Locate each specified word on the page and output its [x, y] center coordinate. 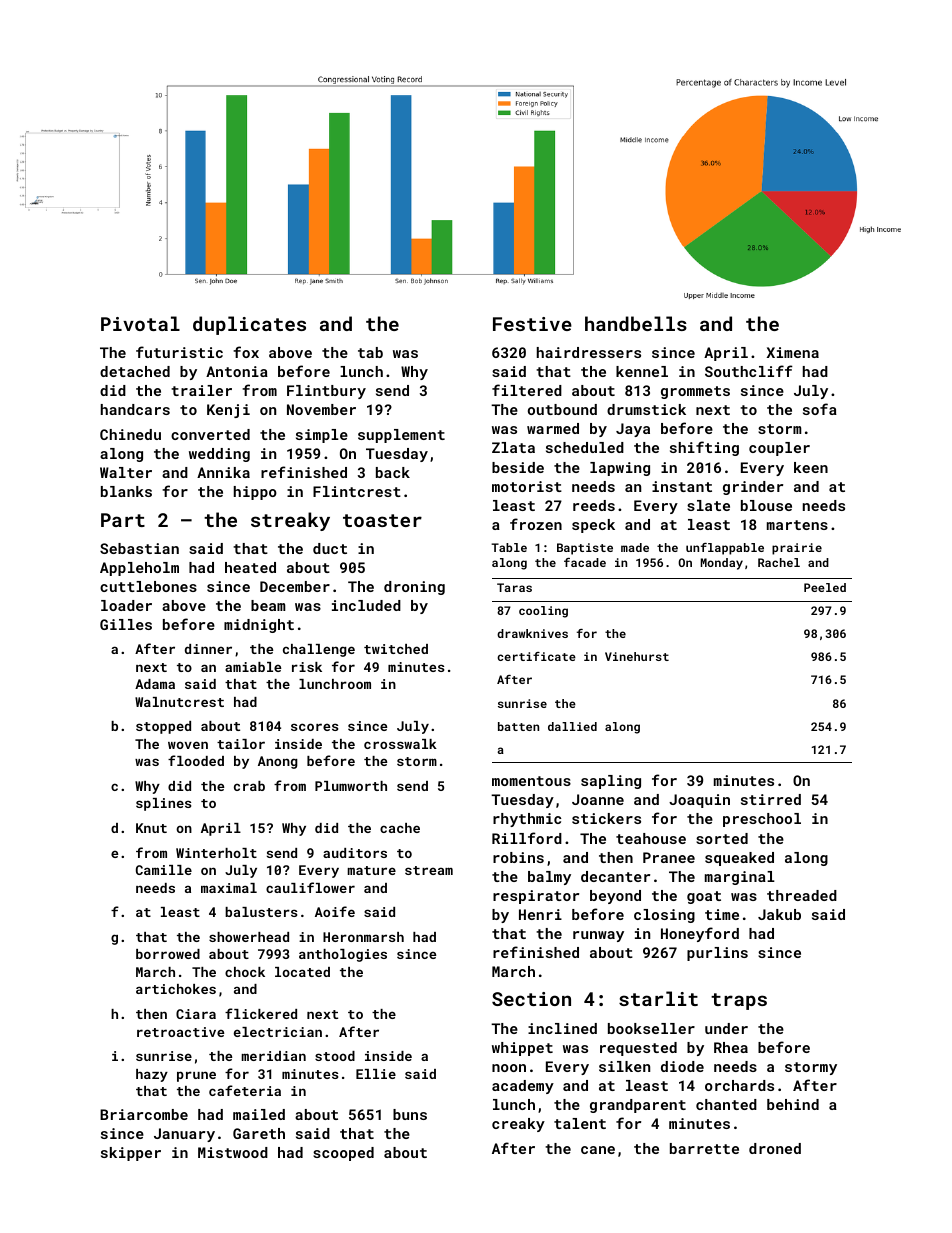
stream [429, 870]
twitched [396, 649]
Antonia [237, 371]
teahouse [651, 838]
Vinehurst [637, 656]
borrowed [168, 954]
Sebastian [139, 548]
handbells [636, 323]
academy [523, 1087]
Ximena [793, 352]
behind [793, 1104]
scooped [343, 1154]
